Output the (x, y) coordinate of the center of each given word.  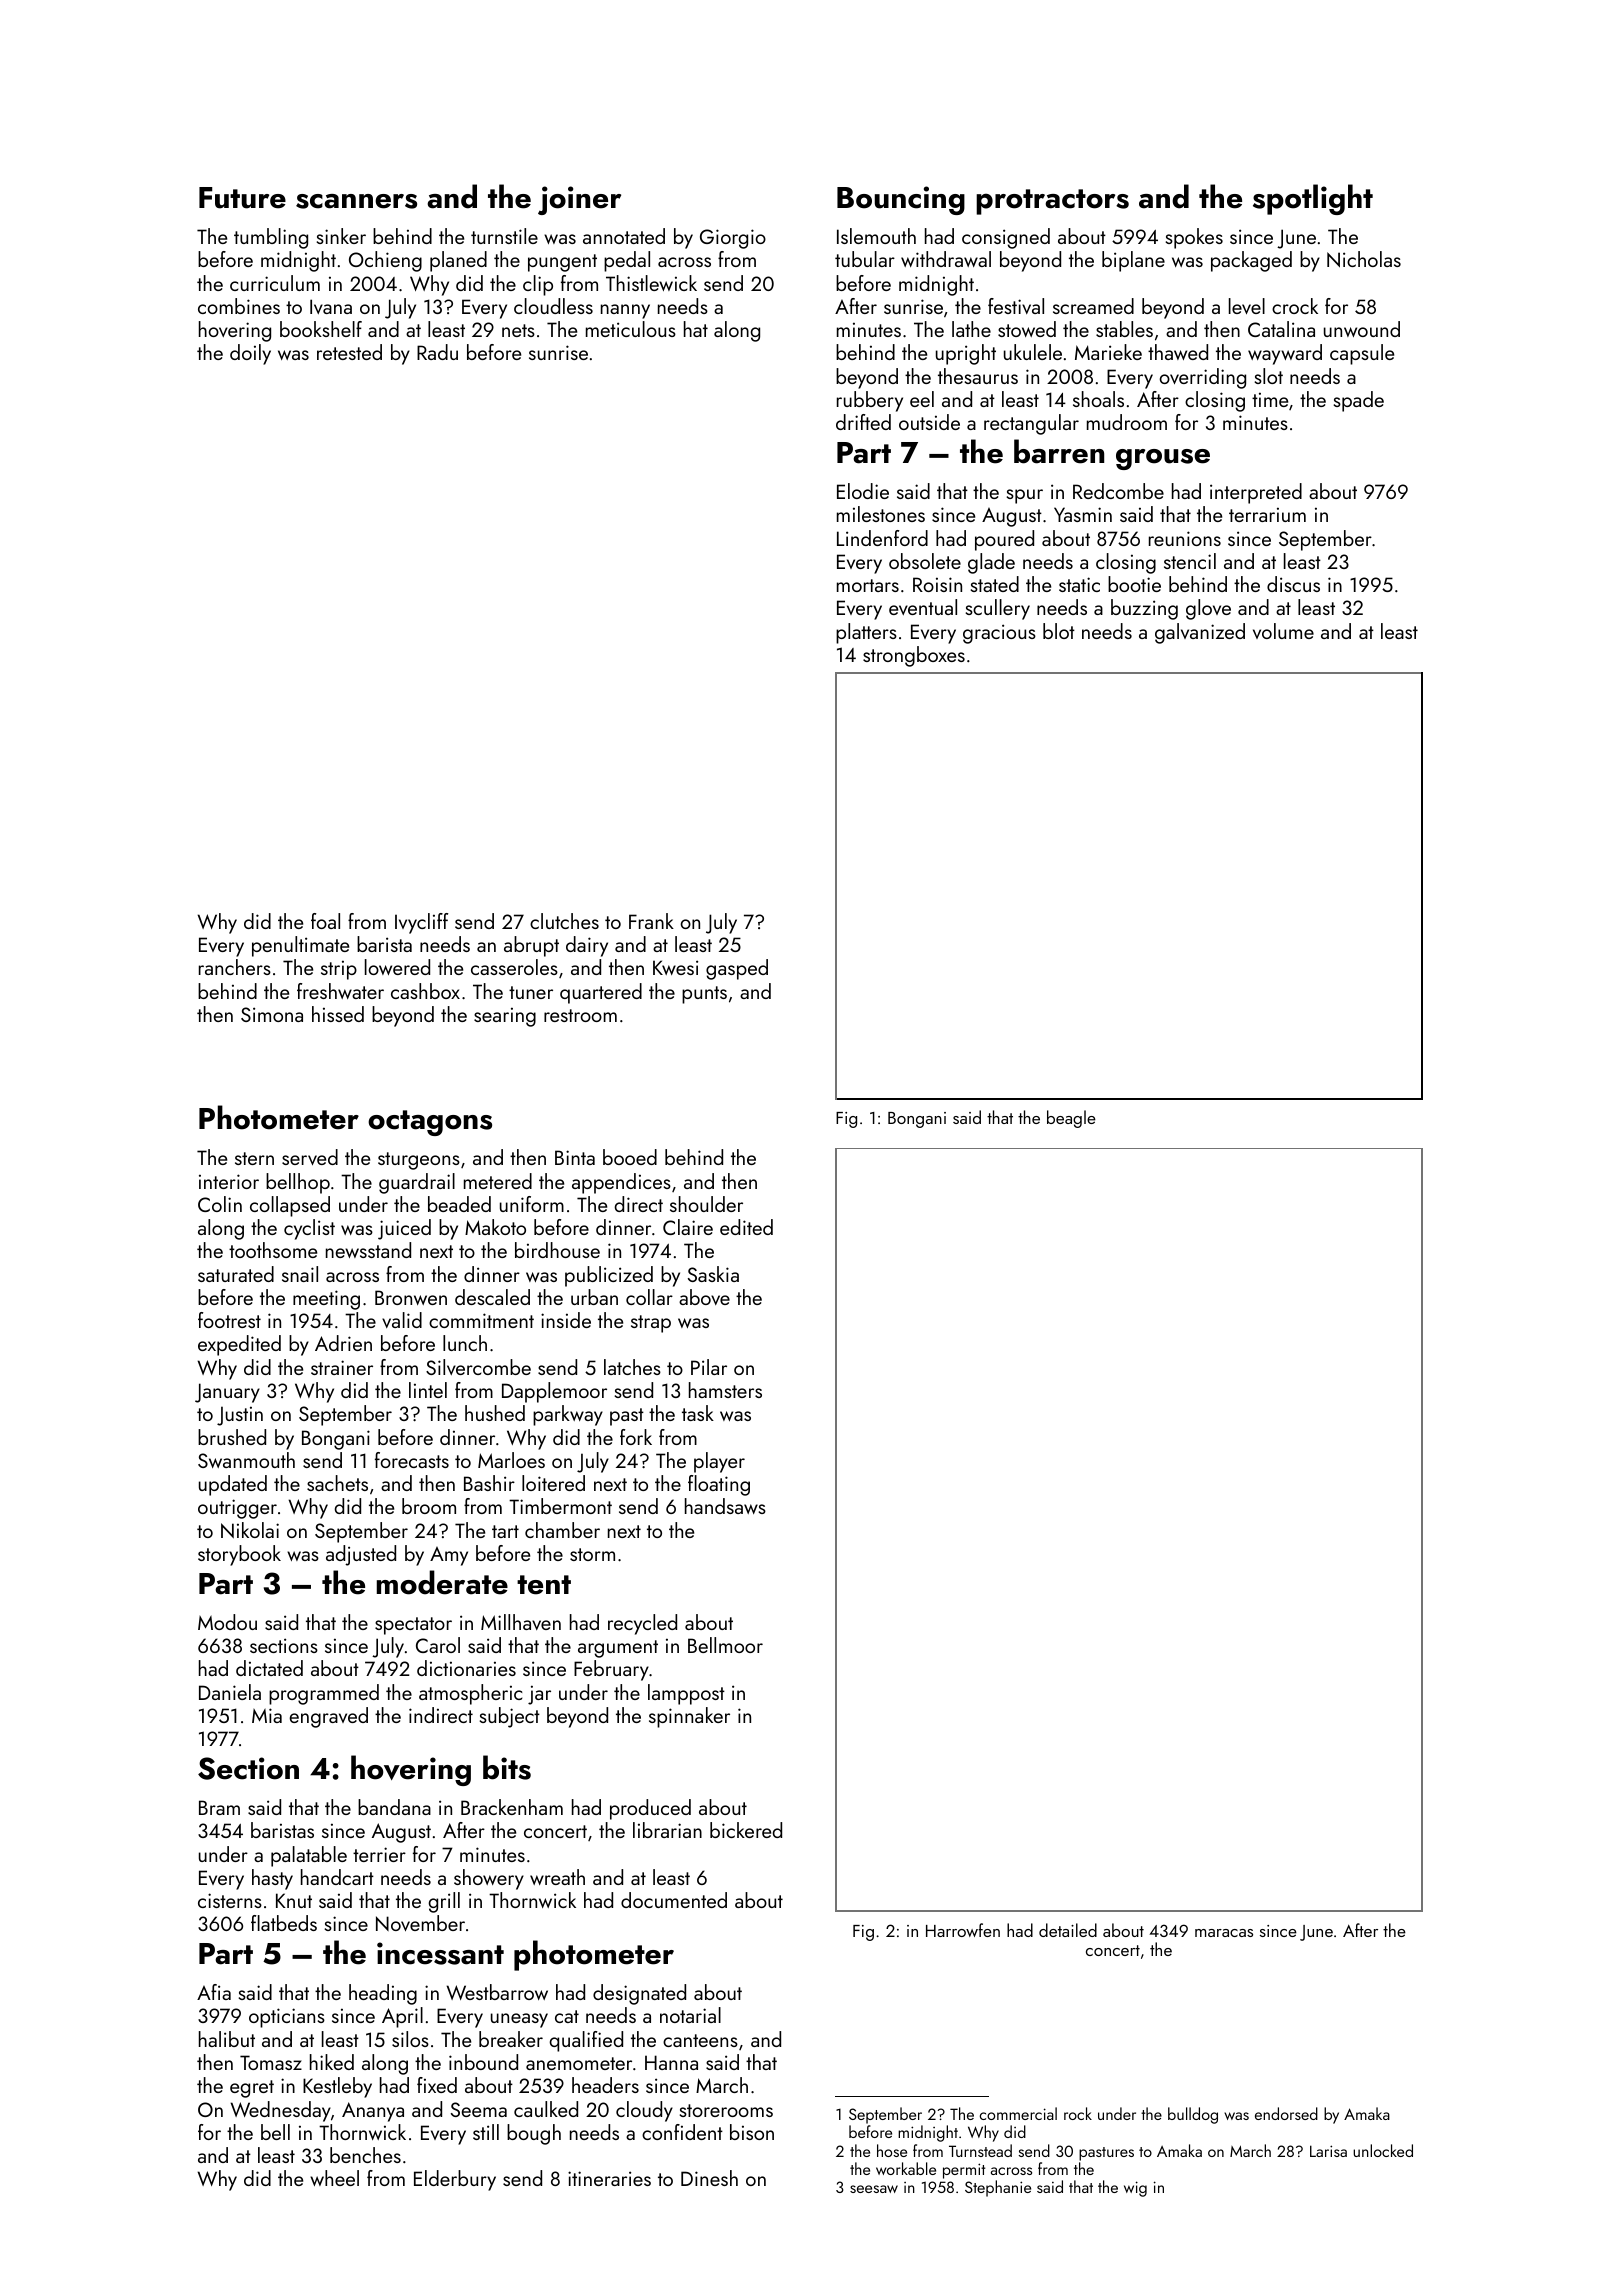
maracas (1224, 1933)
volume (1283, 631)
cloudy (644, 2111)
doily (250, 354)
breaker (511, 2039)
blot (1059, 631)
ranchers (235, 967)
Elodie (863, 491)
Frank (651, 921)
